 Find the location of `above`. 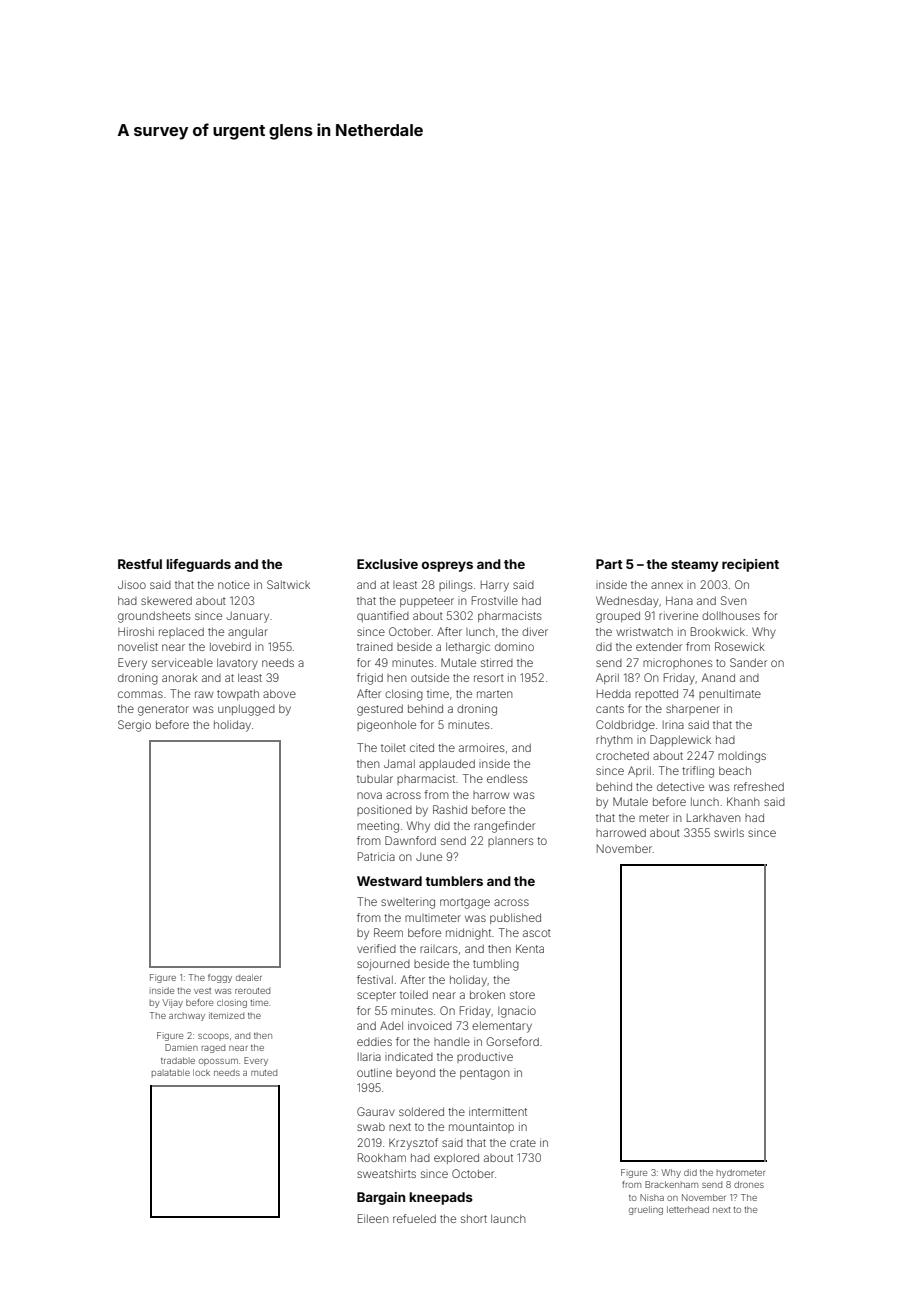

above is located at coordinates (279, 693).
